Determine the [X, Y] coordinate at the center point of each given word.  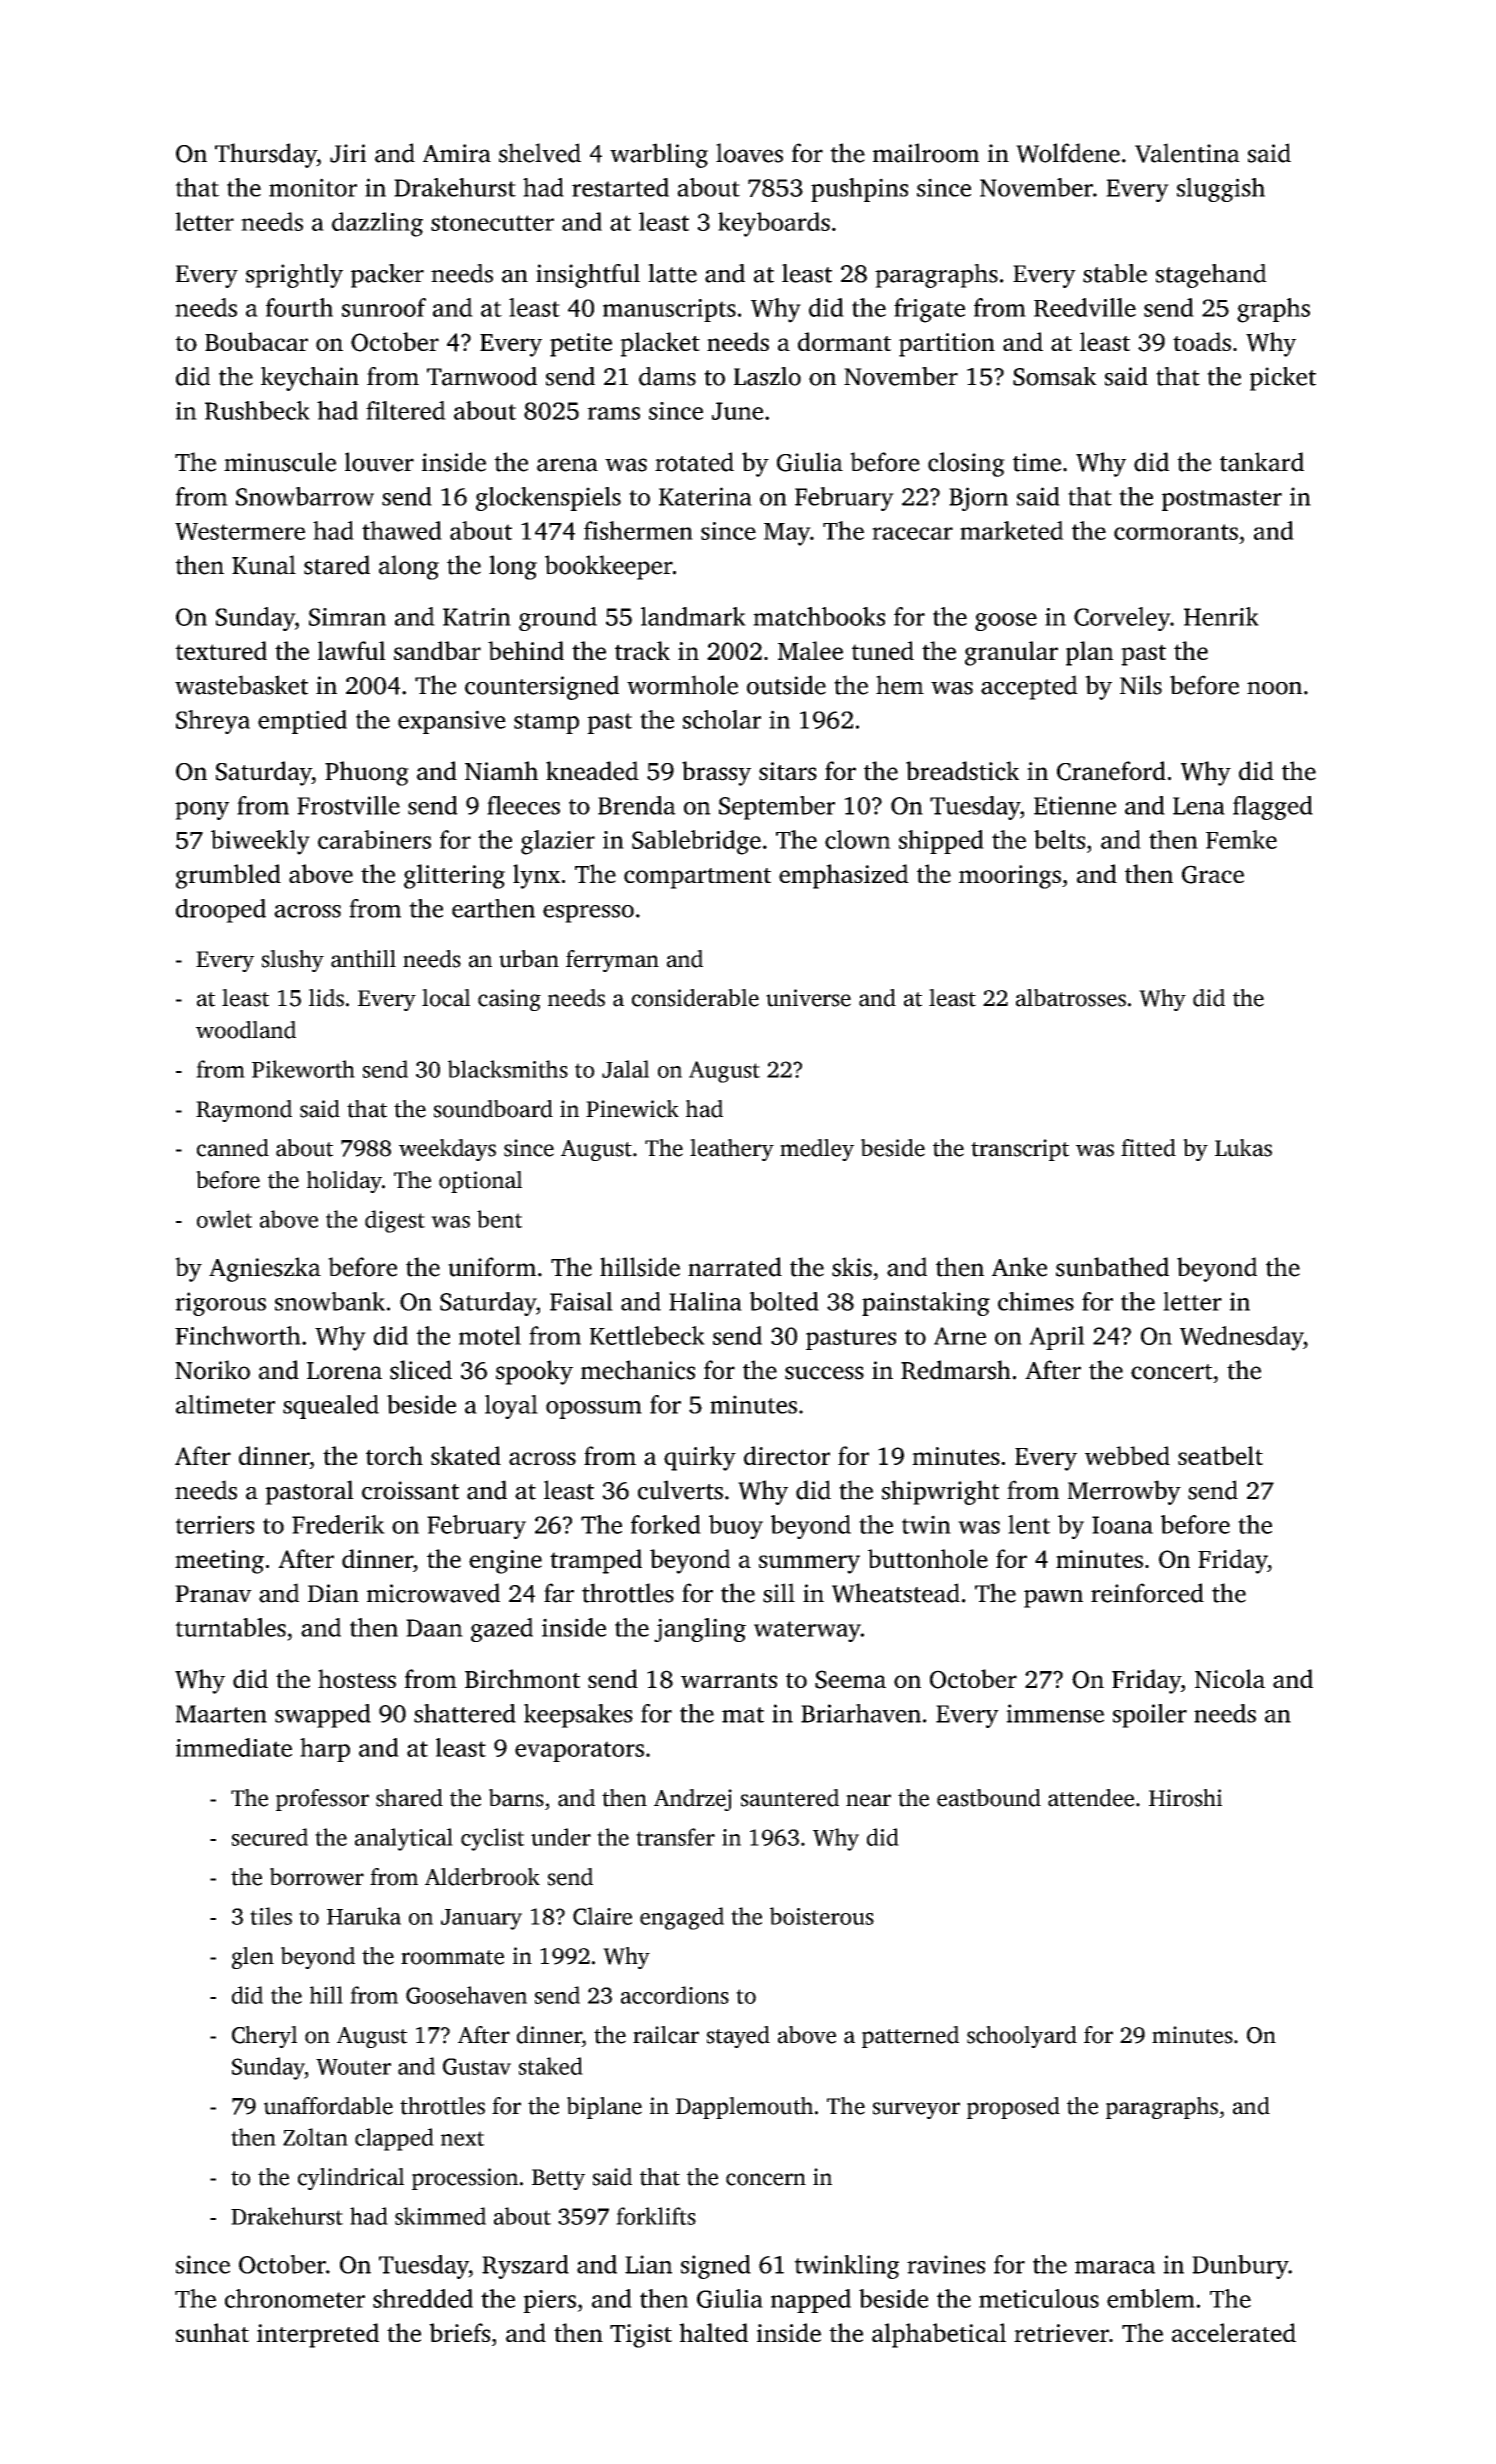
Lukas [1243, 1148]
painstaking [926, 1304]
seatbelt [1220, 1455]
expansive [452, 722]
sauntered [790, 1798]
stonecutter [492, 223]
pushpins [859, 190]
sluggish [1221, 190]
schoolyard [1022, 2037]
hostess [357, 1678]
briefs [459, 2332]
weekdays [447, 1150]
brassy [716, 773]
